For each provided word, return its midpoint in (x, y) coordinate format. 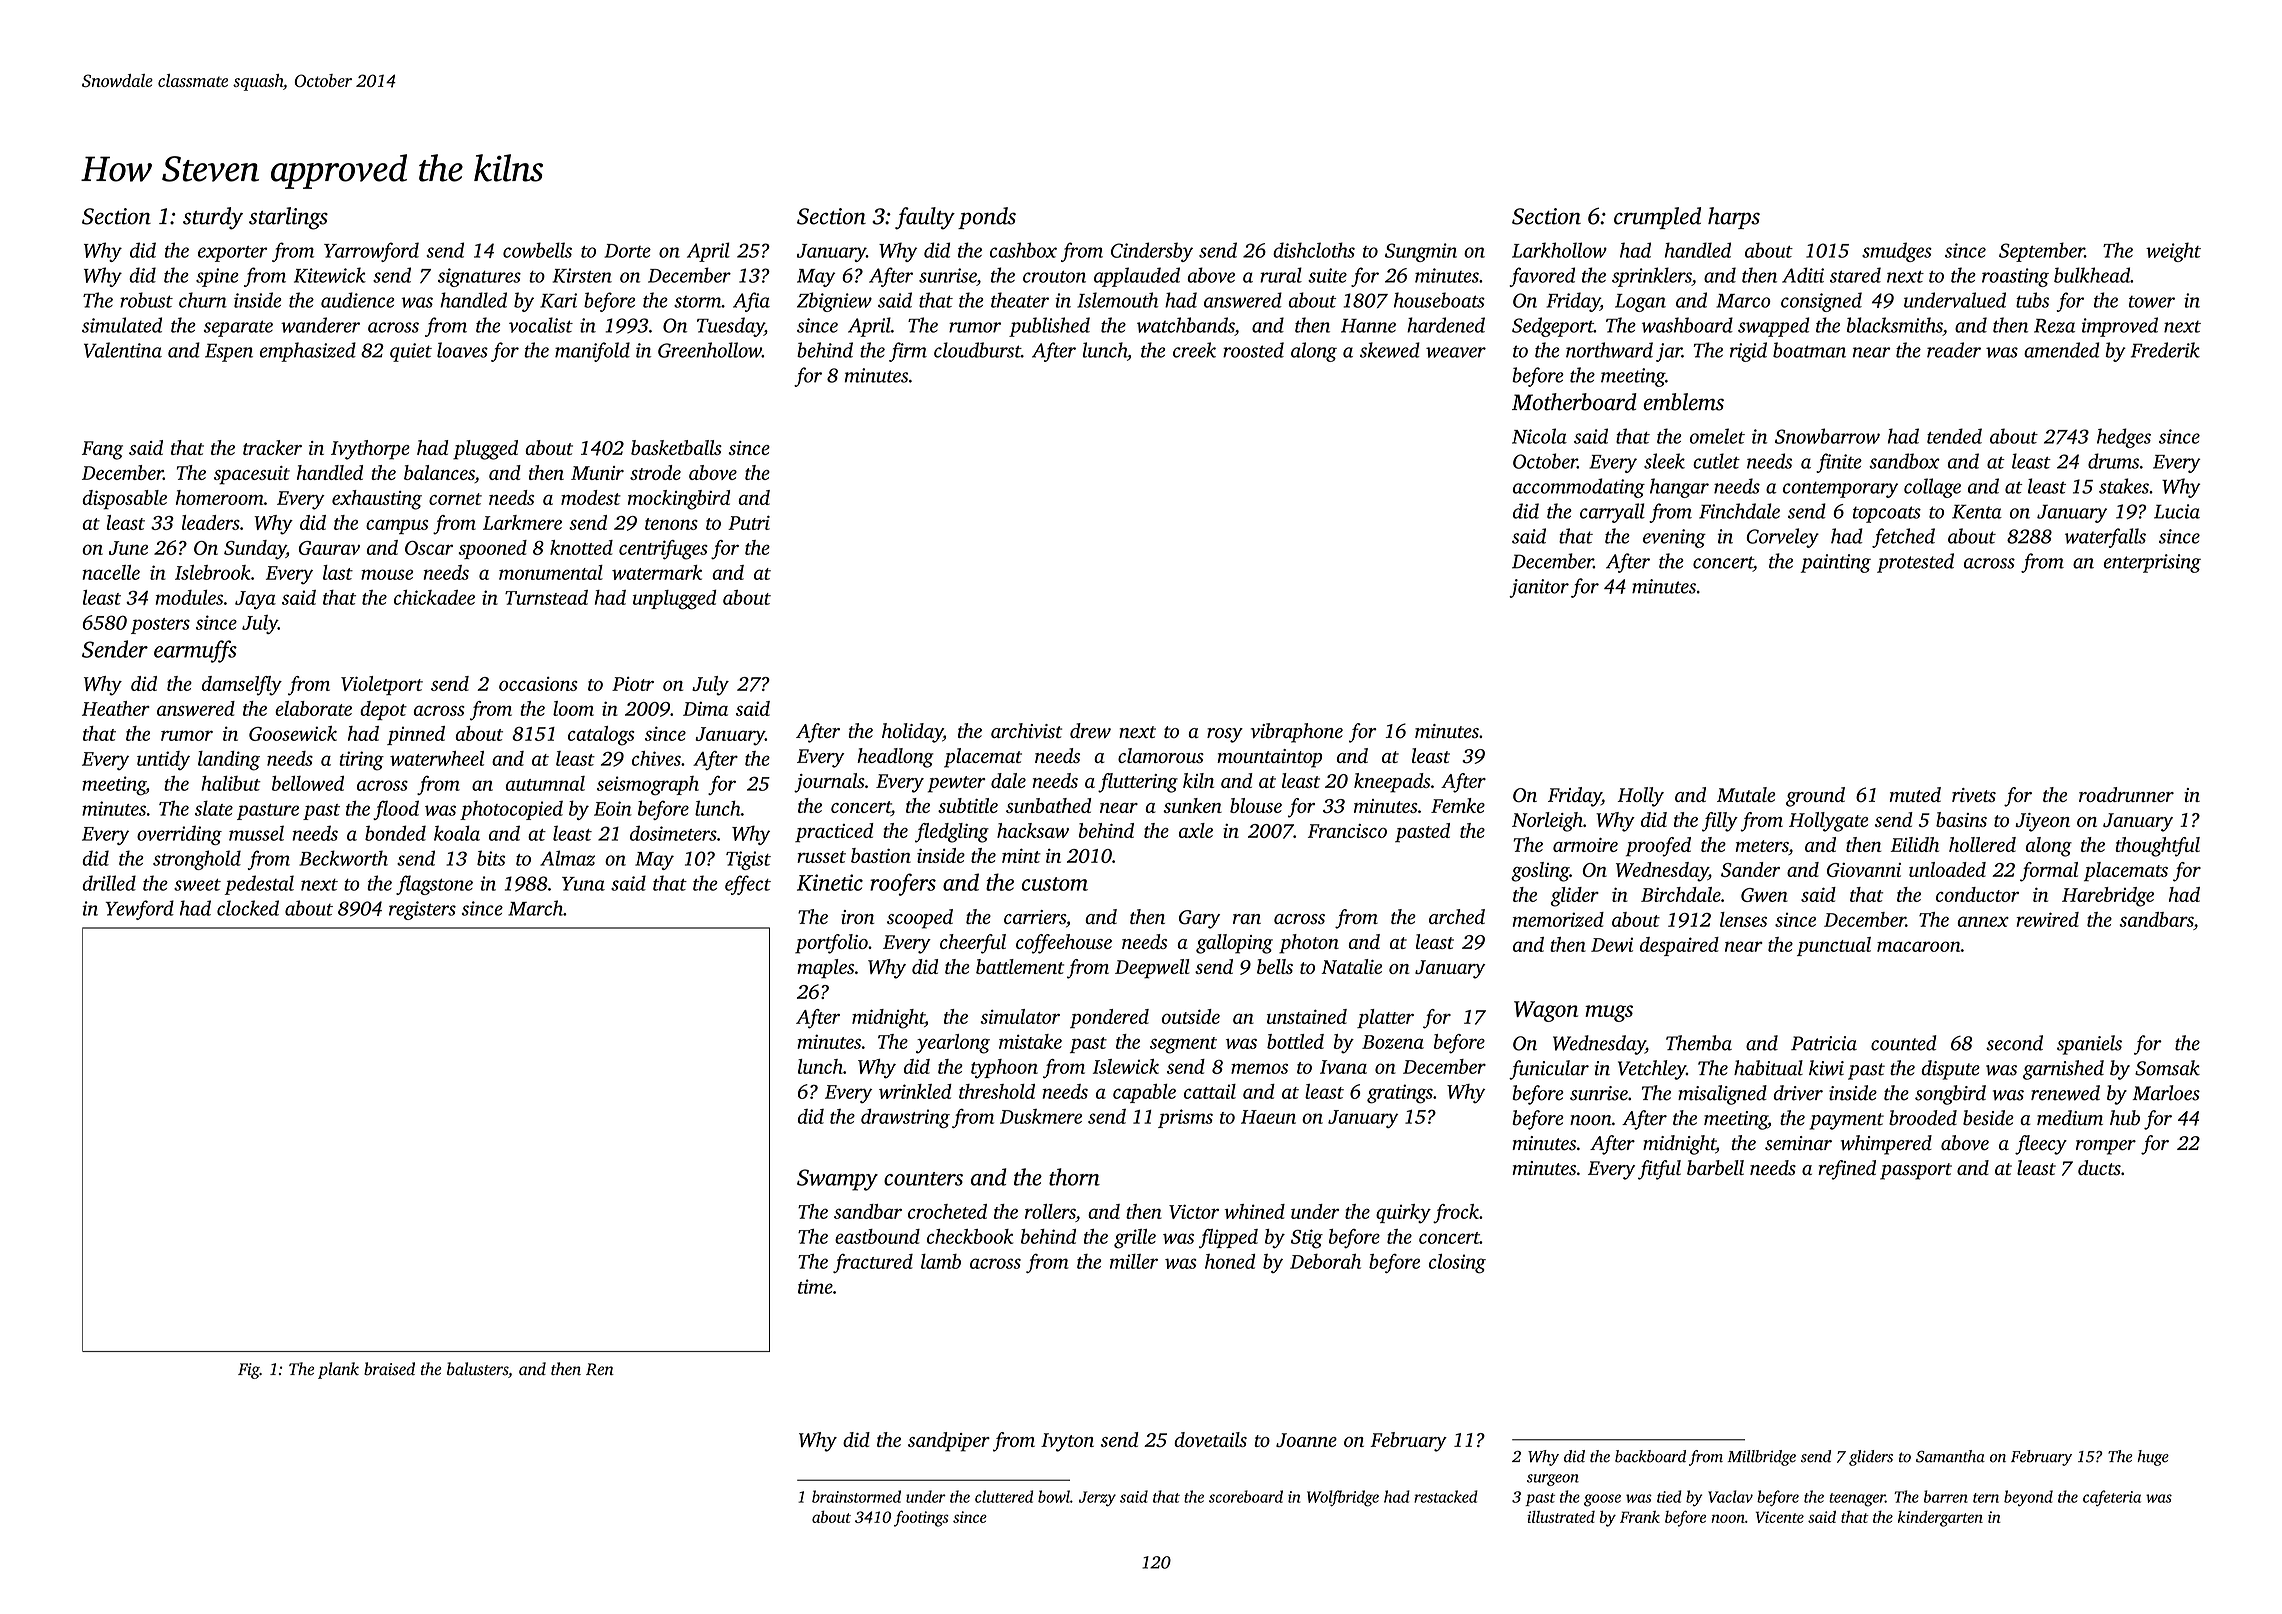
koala (457, 833)
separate (238, 328)
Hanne (1368, 326)
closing (1457, 1264)
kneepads (1392, 783)
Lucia (2177, 511)
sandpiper (949, 1442)
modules (189, 597)
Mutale (1746, 794)
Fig (249, 1371)
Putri (749, 522)
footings (921, 1518)
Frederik (2165, 350)
